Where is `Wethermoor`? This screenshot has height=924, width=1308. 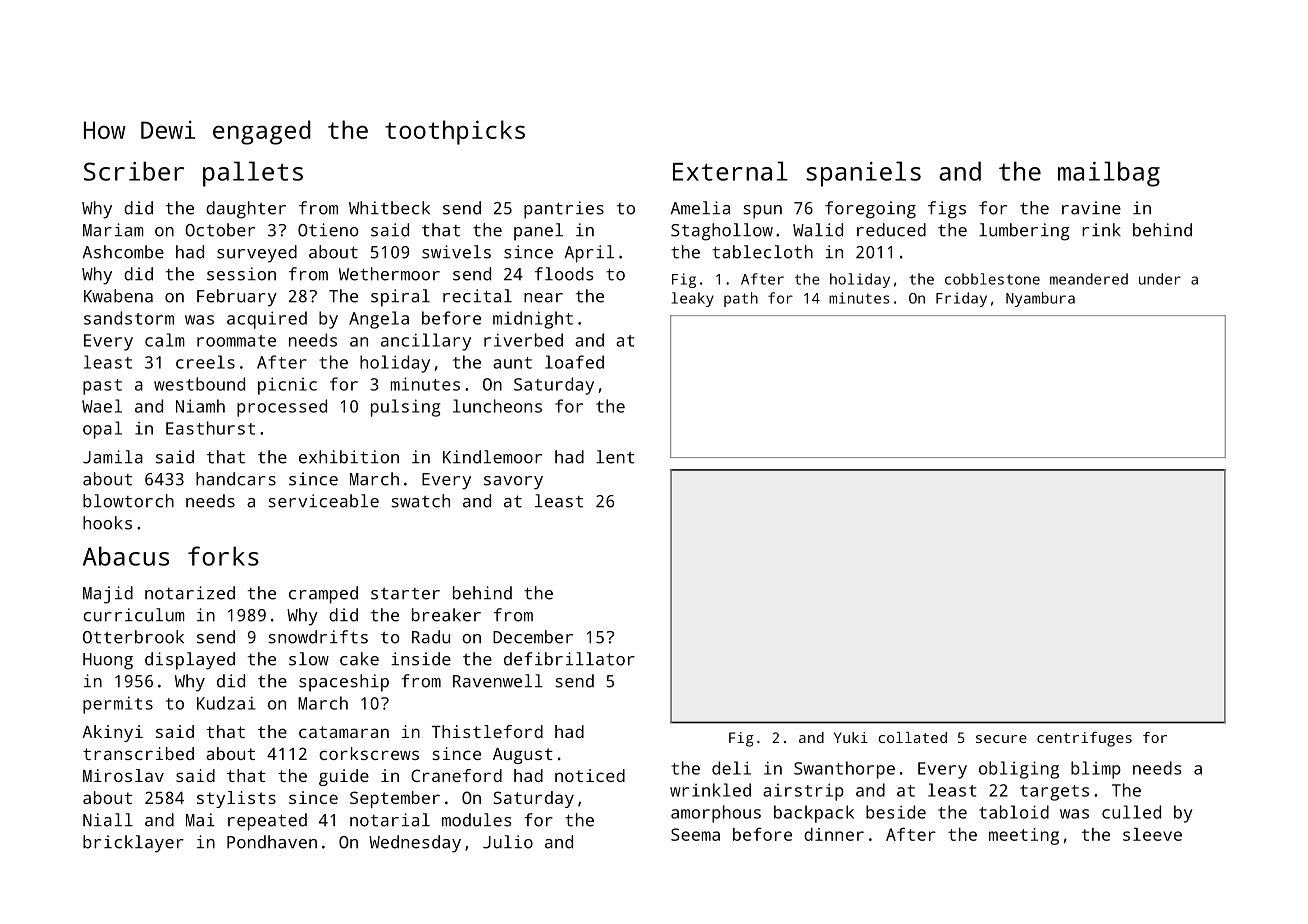
Wethermoor is located at coordinates (389, 274).
